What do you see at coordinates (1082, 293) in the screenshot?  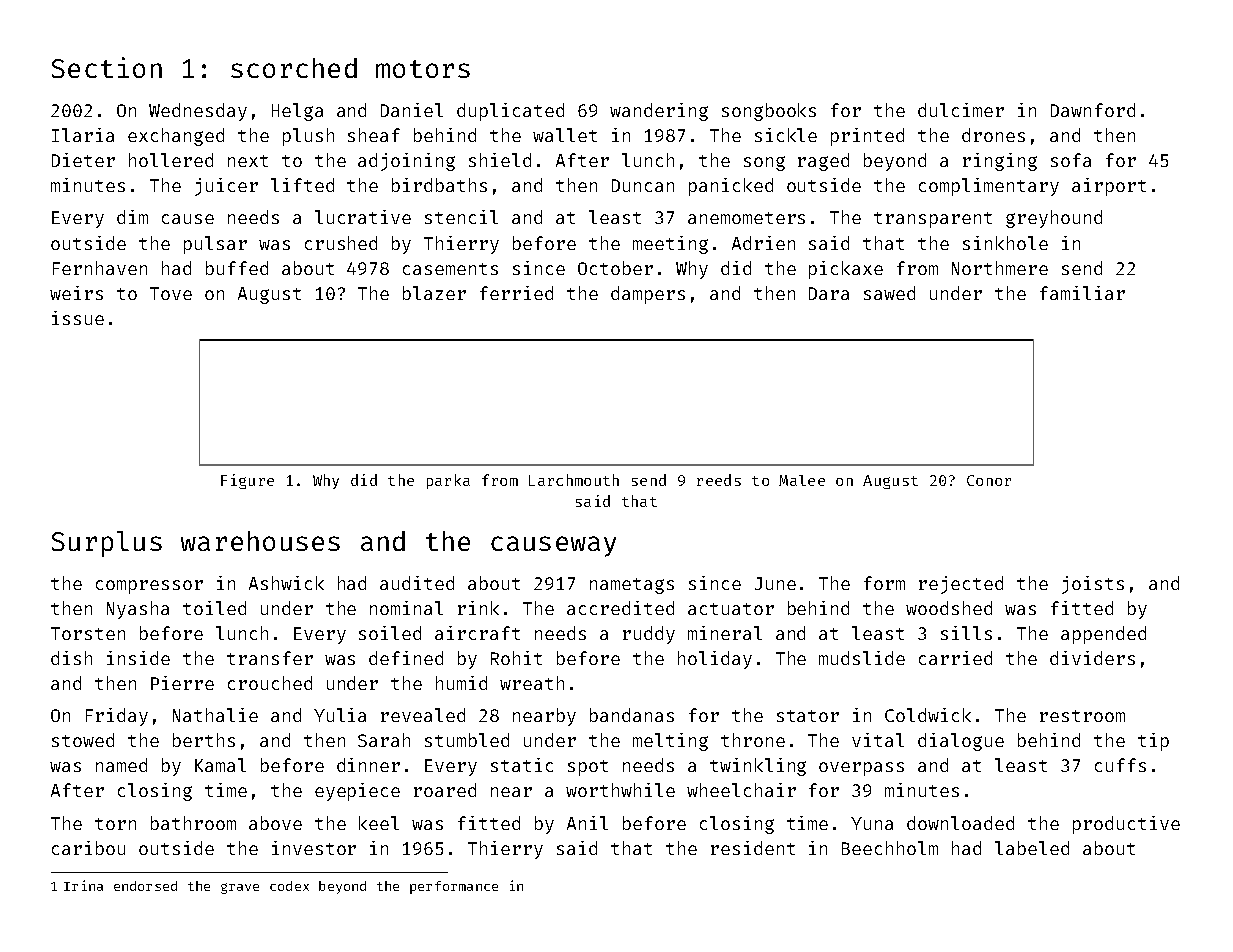 I see `familiar` at bounding box center [1082, 293].
